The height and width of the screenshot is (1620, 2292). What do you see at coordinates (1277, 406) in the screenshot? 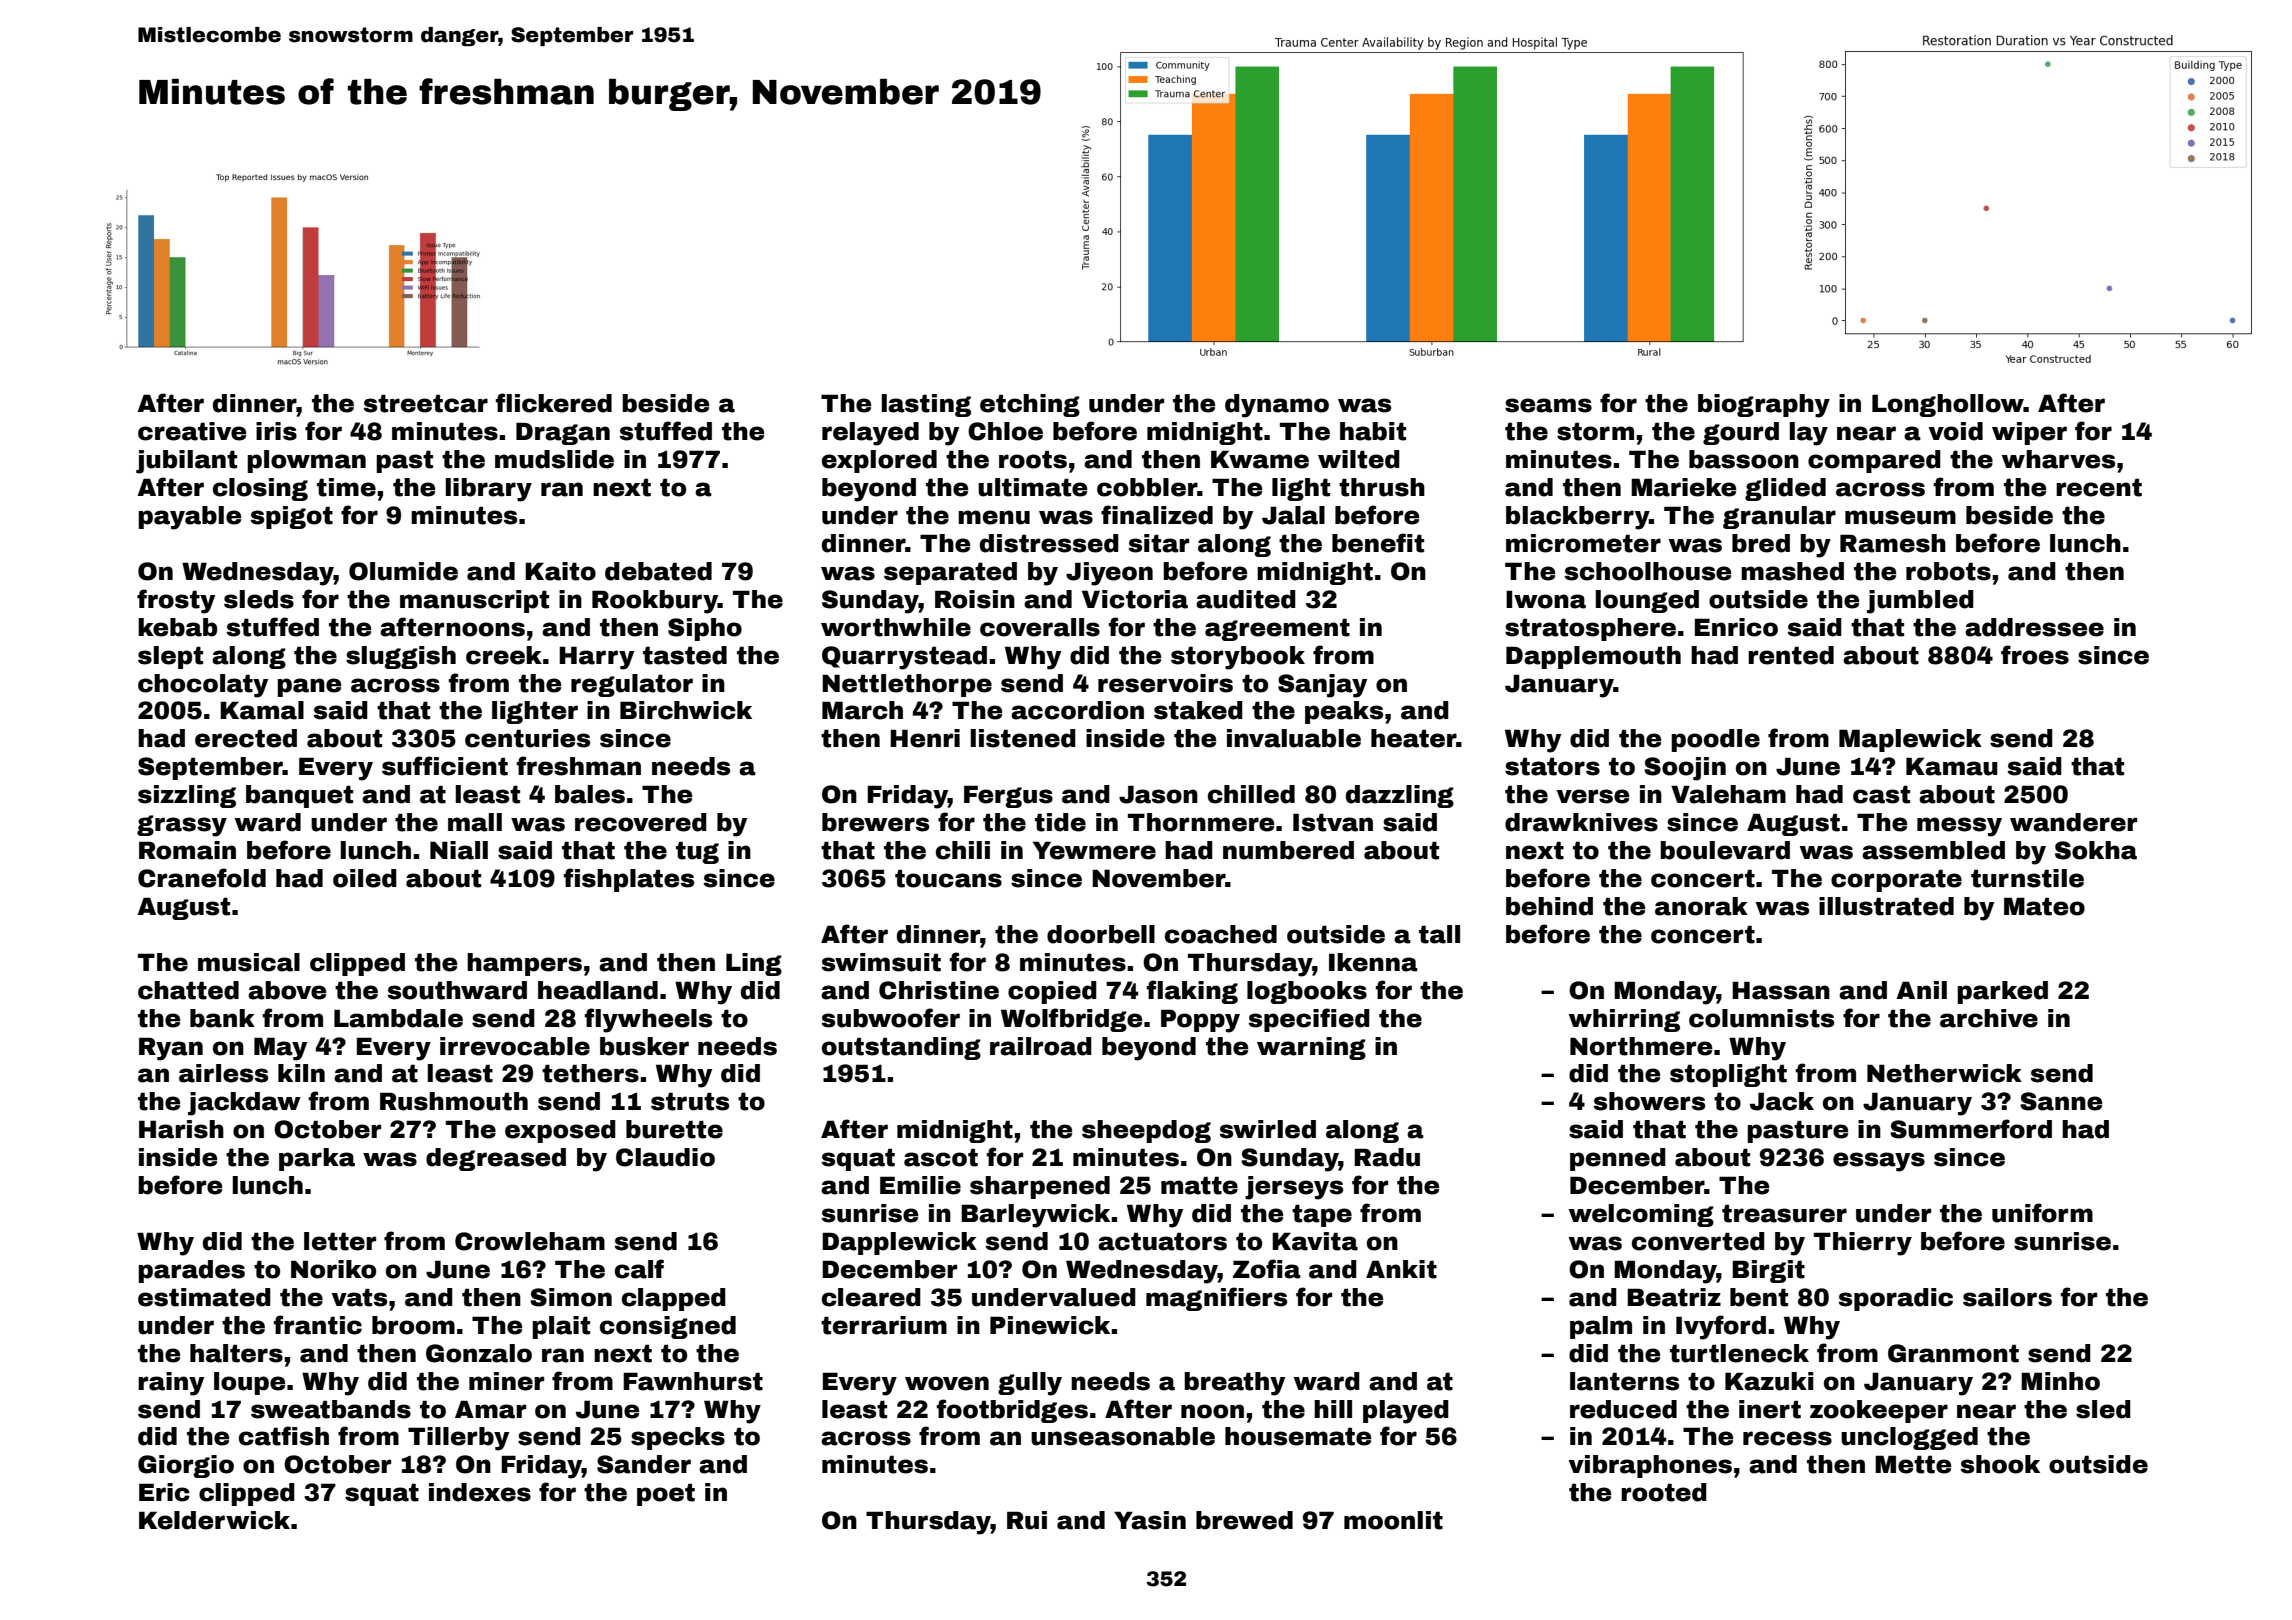
I see `dynamo` at bounding box center [1277, 406].
